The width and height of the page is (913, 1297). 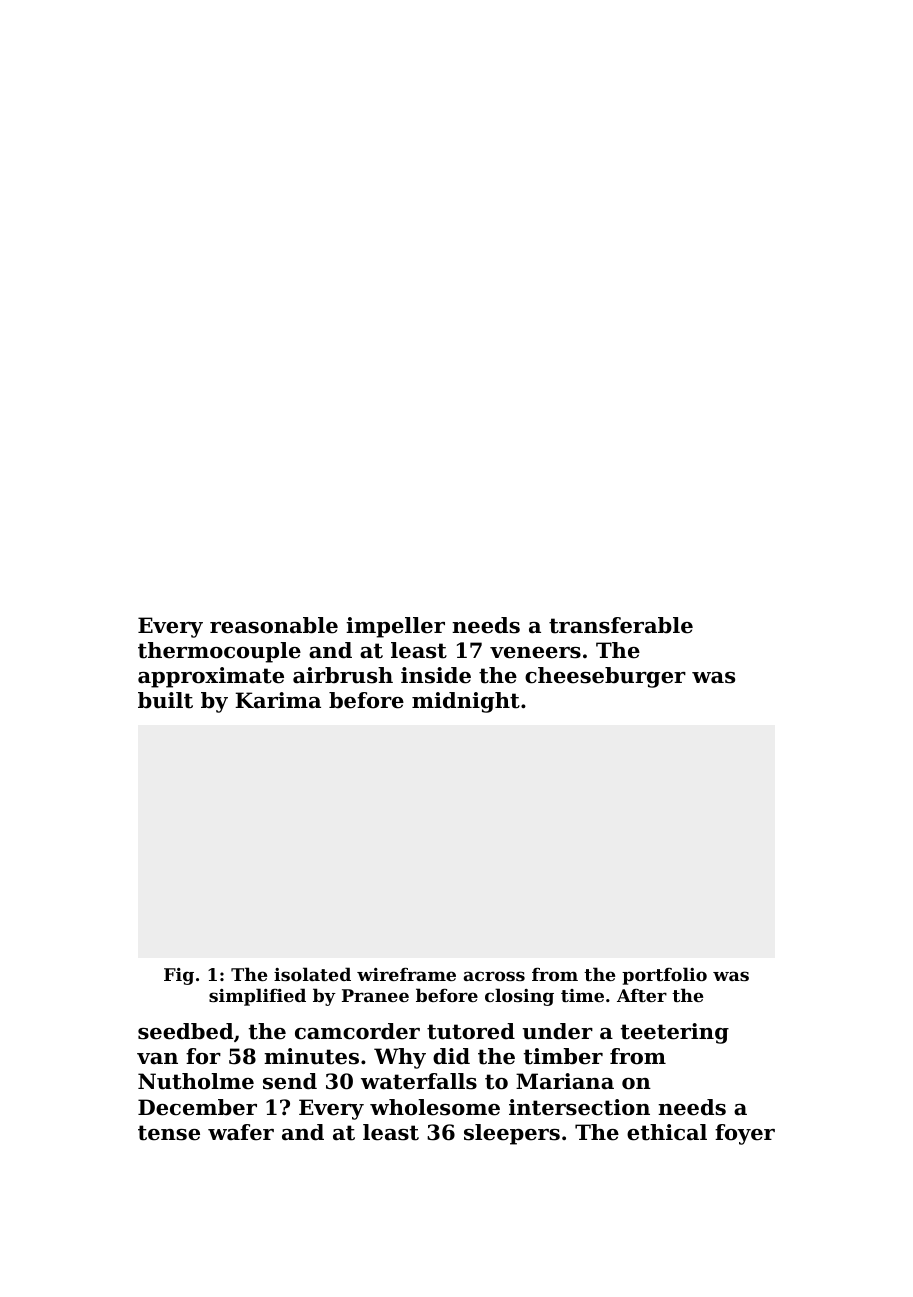 What do you see at coordinates (621, 625) in the page?
I see `transferable` at bounding box center [621, 625].
